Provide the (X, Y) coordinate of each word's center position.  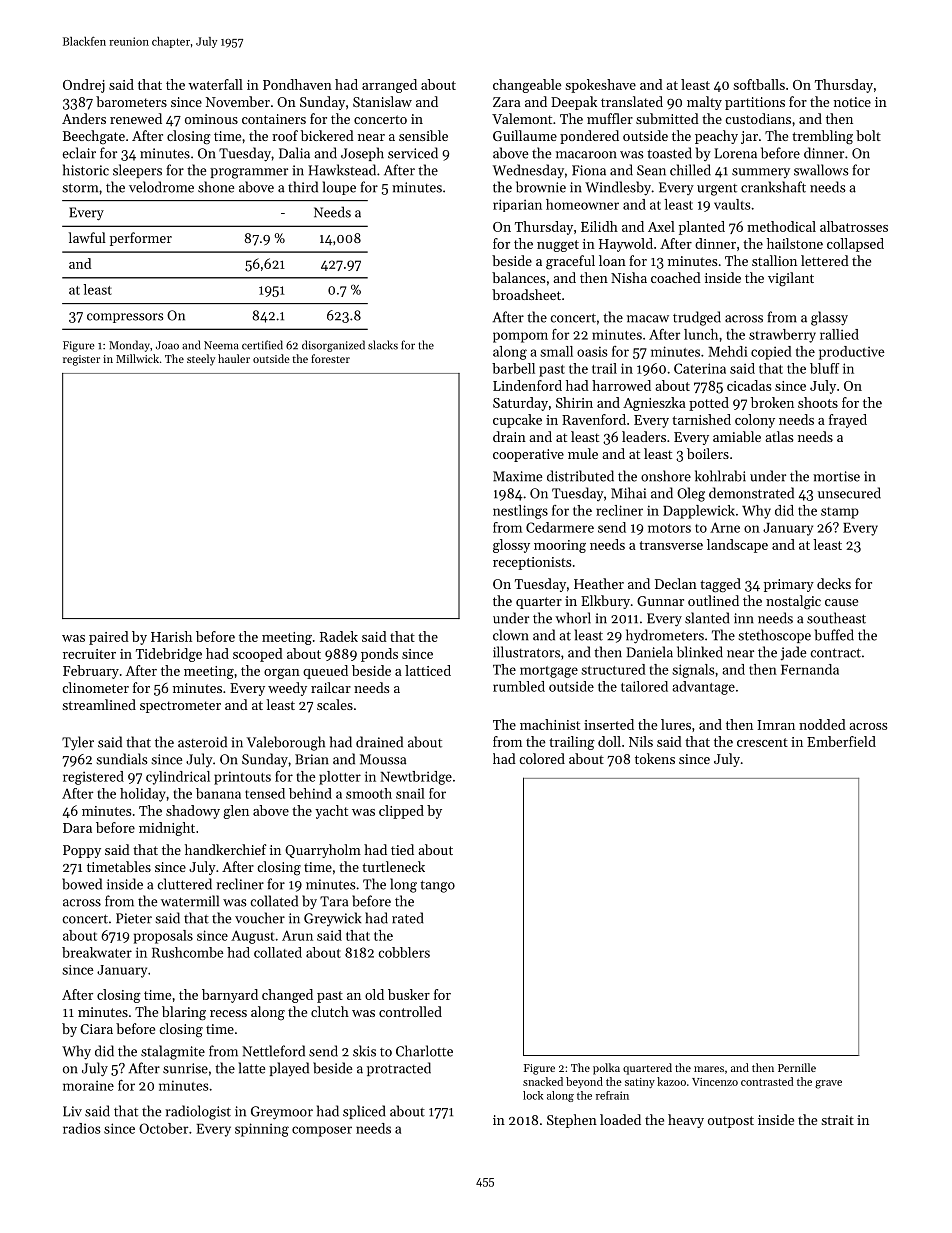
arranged (389, 86)
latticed (428, 670)
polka (606, 1069)
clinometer (95, 687)
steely (201, 360)
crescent (762, 742)
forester (330, 358)
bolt (868, 135)
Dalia (294, 153)
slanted (707, 618)
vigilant (791, 279)
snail (410, 793)
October (163, 1128)
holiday (143, 795)
